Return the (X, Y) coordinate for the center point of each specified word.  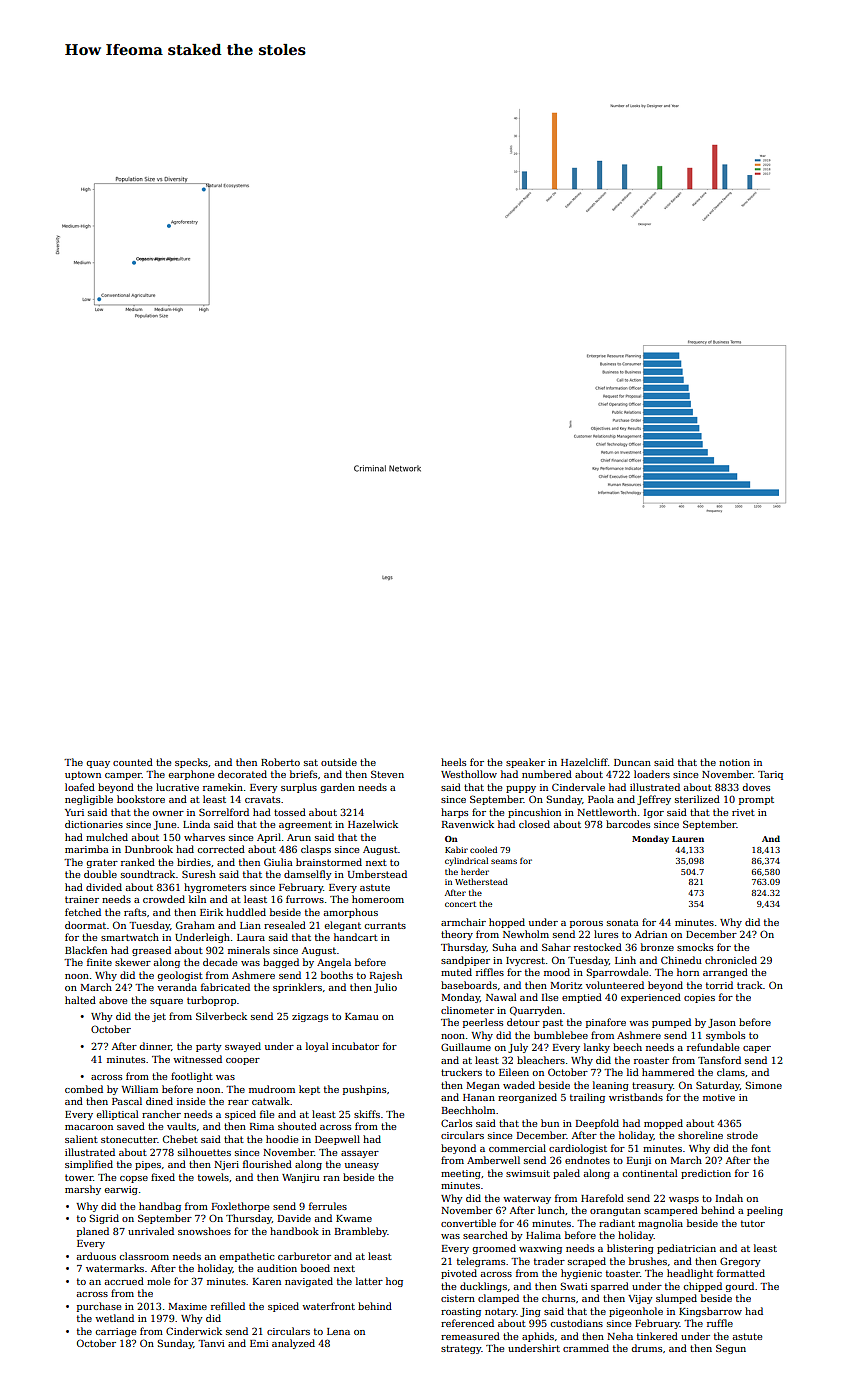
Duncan (632, 762)
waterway (527, 1199)
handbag (160, 1207)
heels (453, 762)
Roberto (280, 762)
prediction (706, 1174)
